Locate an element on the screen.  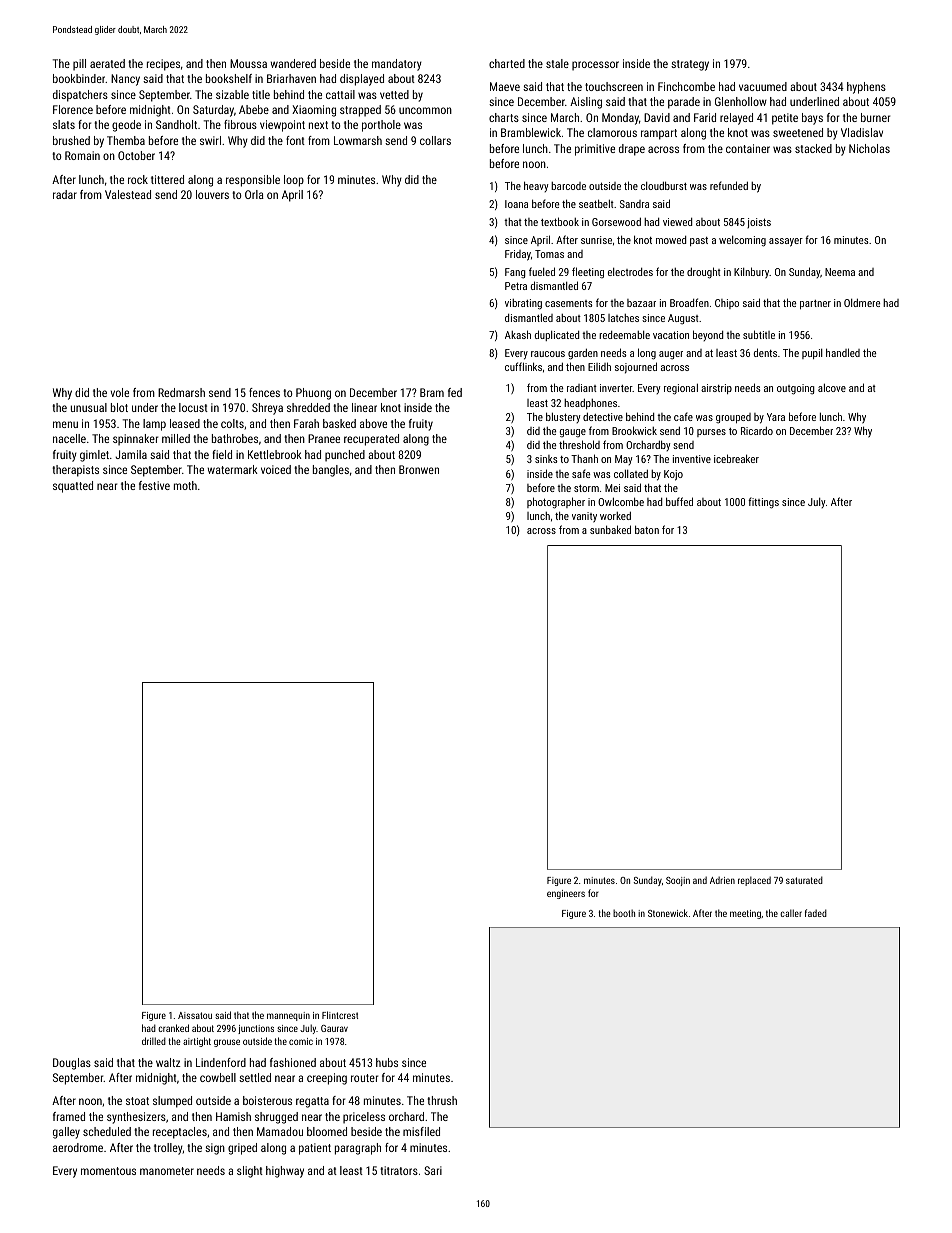
faded is located at coordinates (816, 913).
